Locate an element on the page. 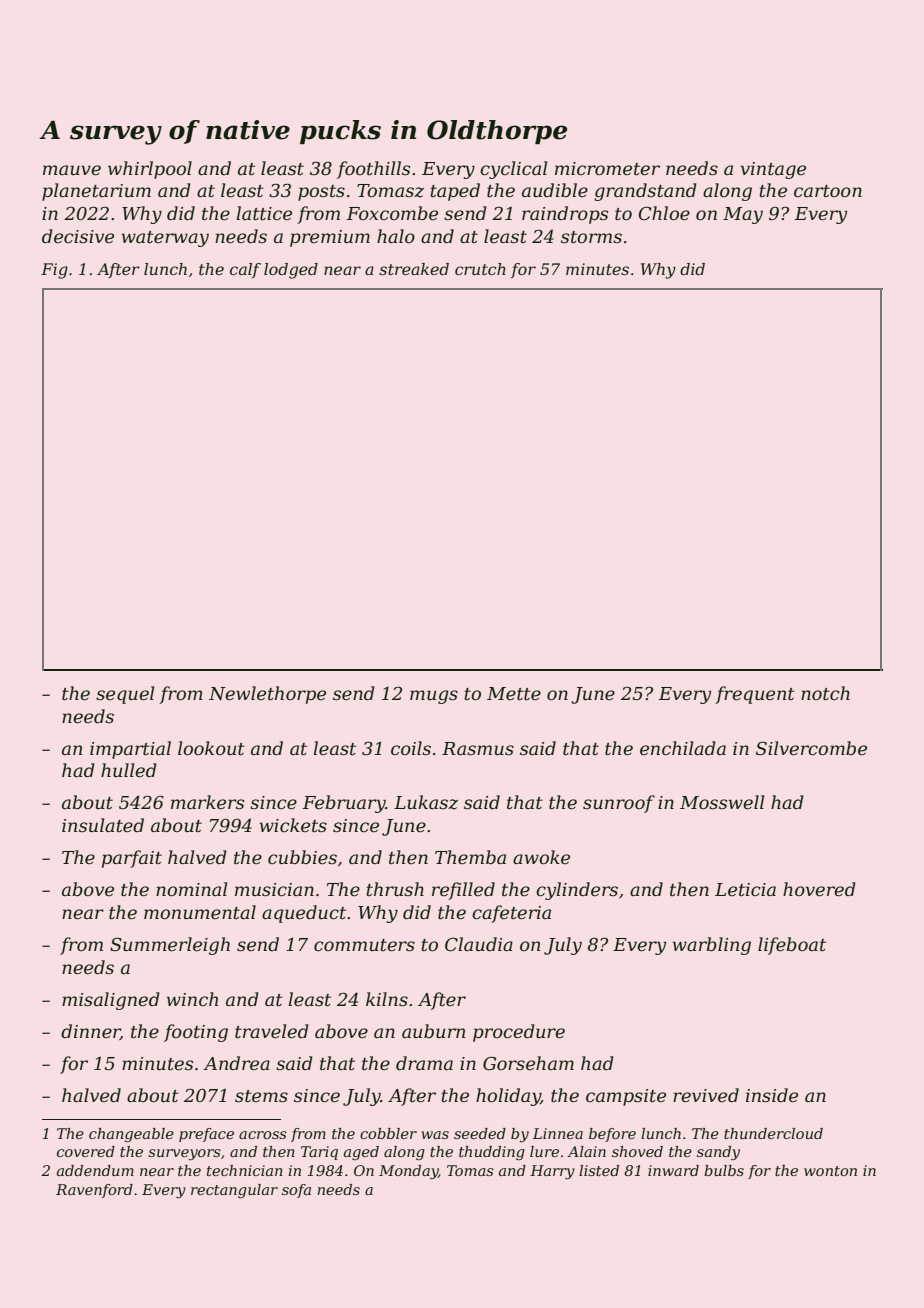 The image size is (924, 1308). cartoon is located at coordinates (828, 191).
